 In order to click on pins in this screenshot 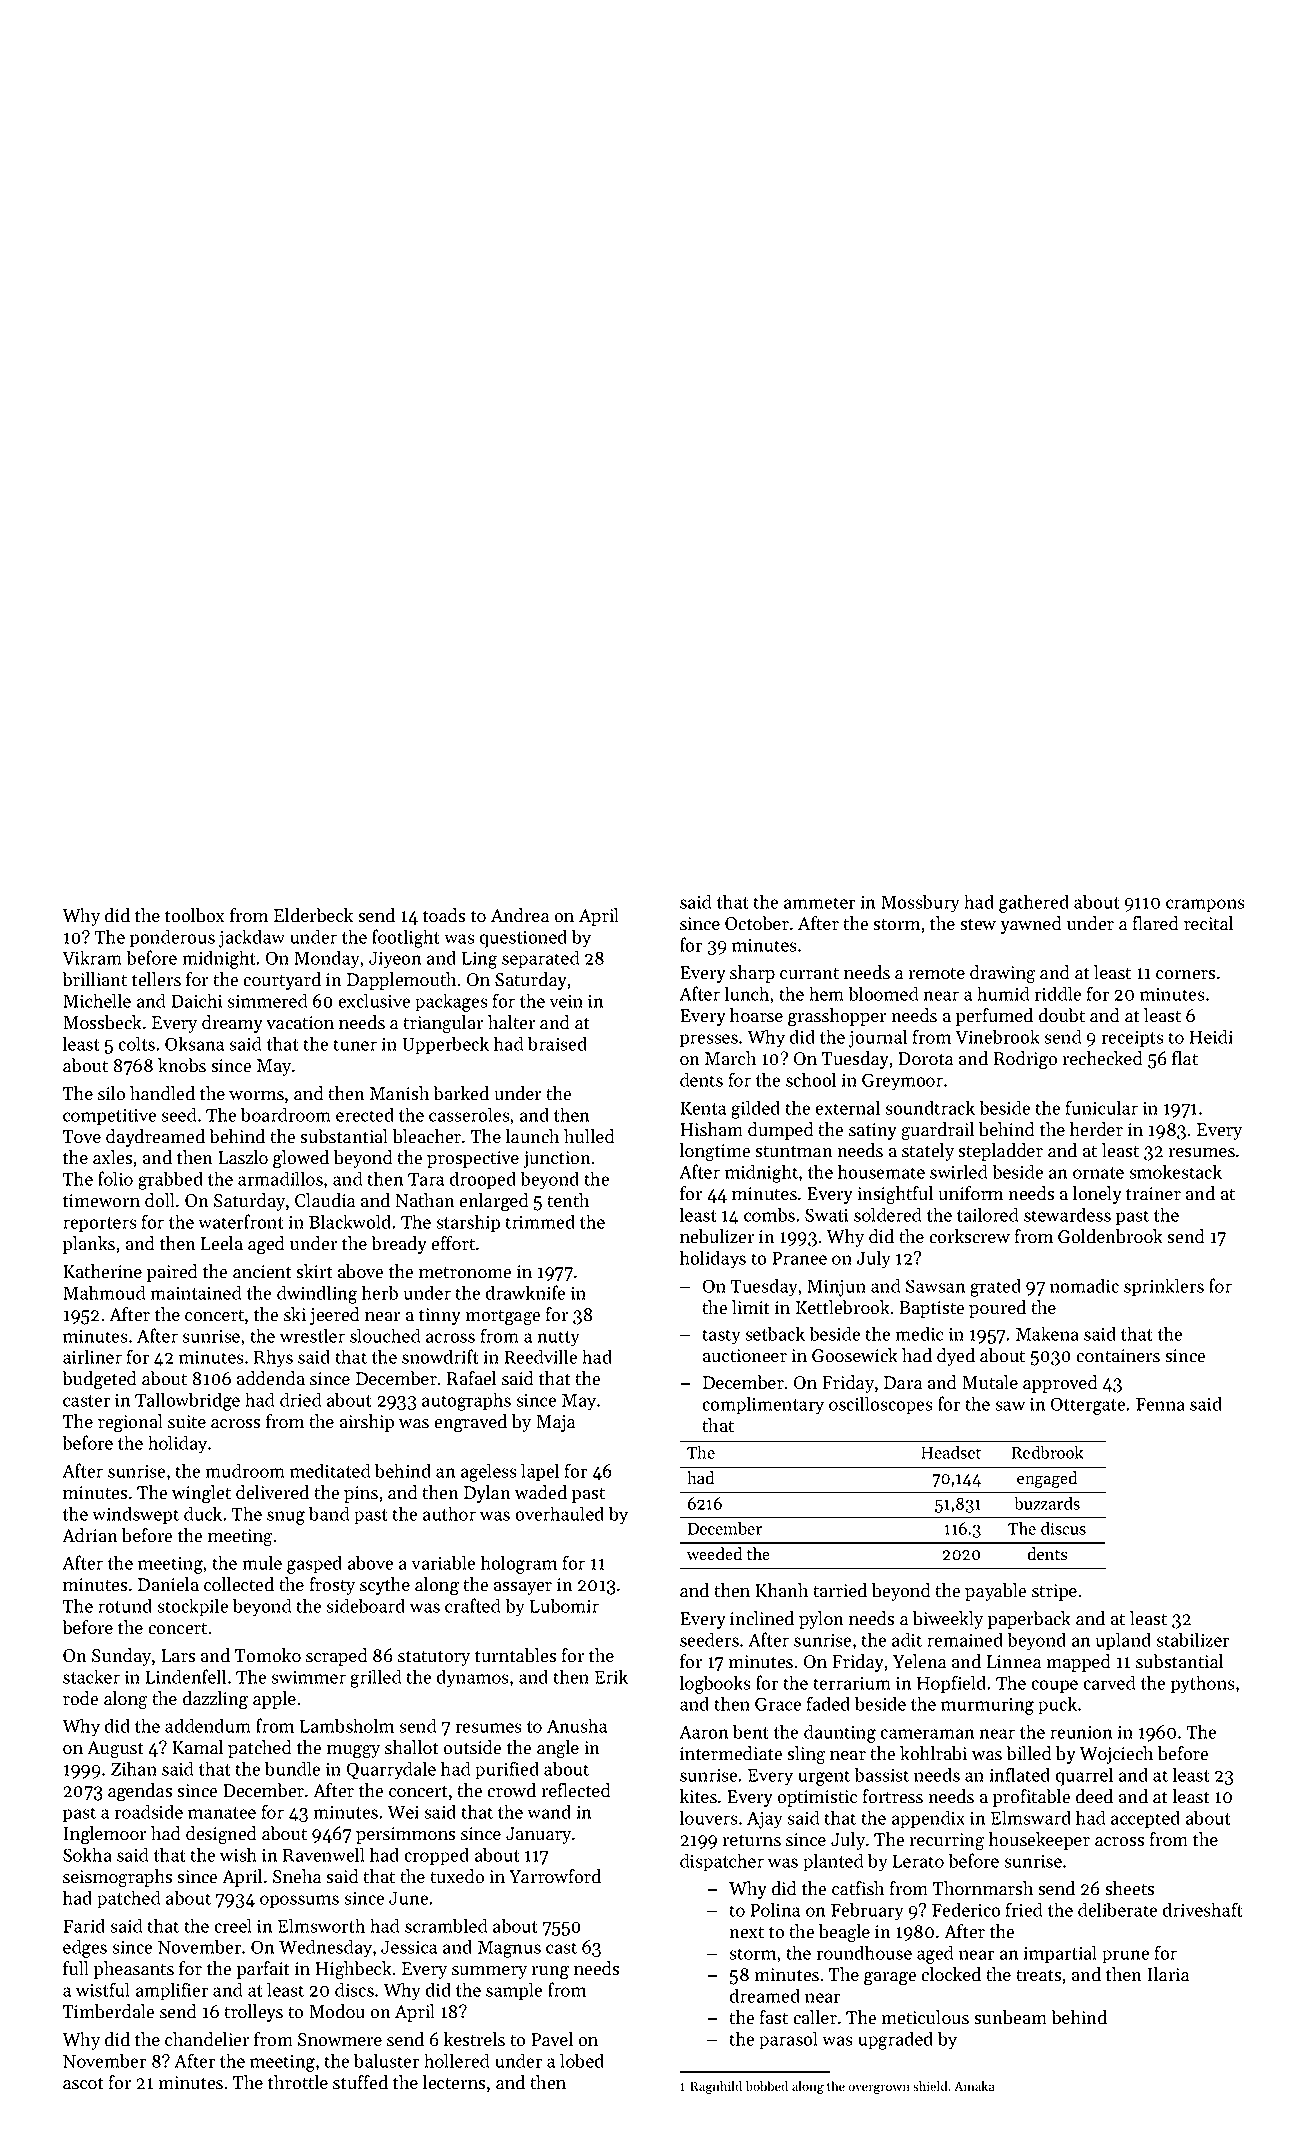, I will do `click(361, 1494)`.
